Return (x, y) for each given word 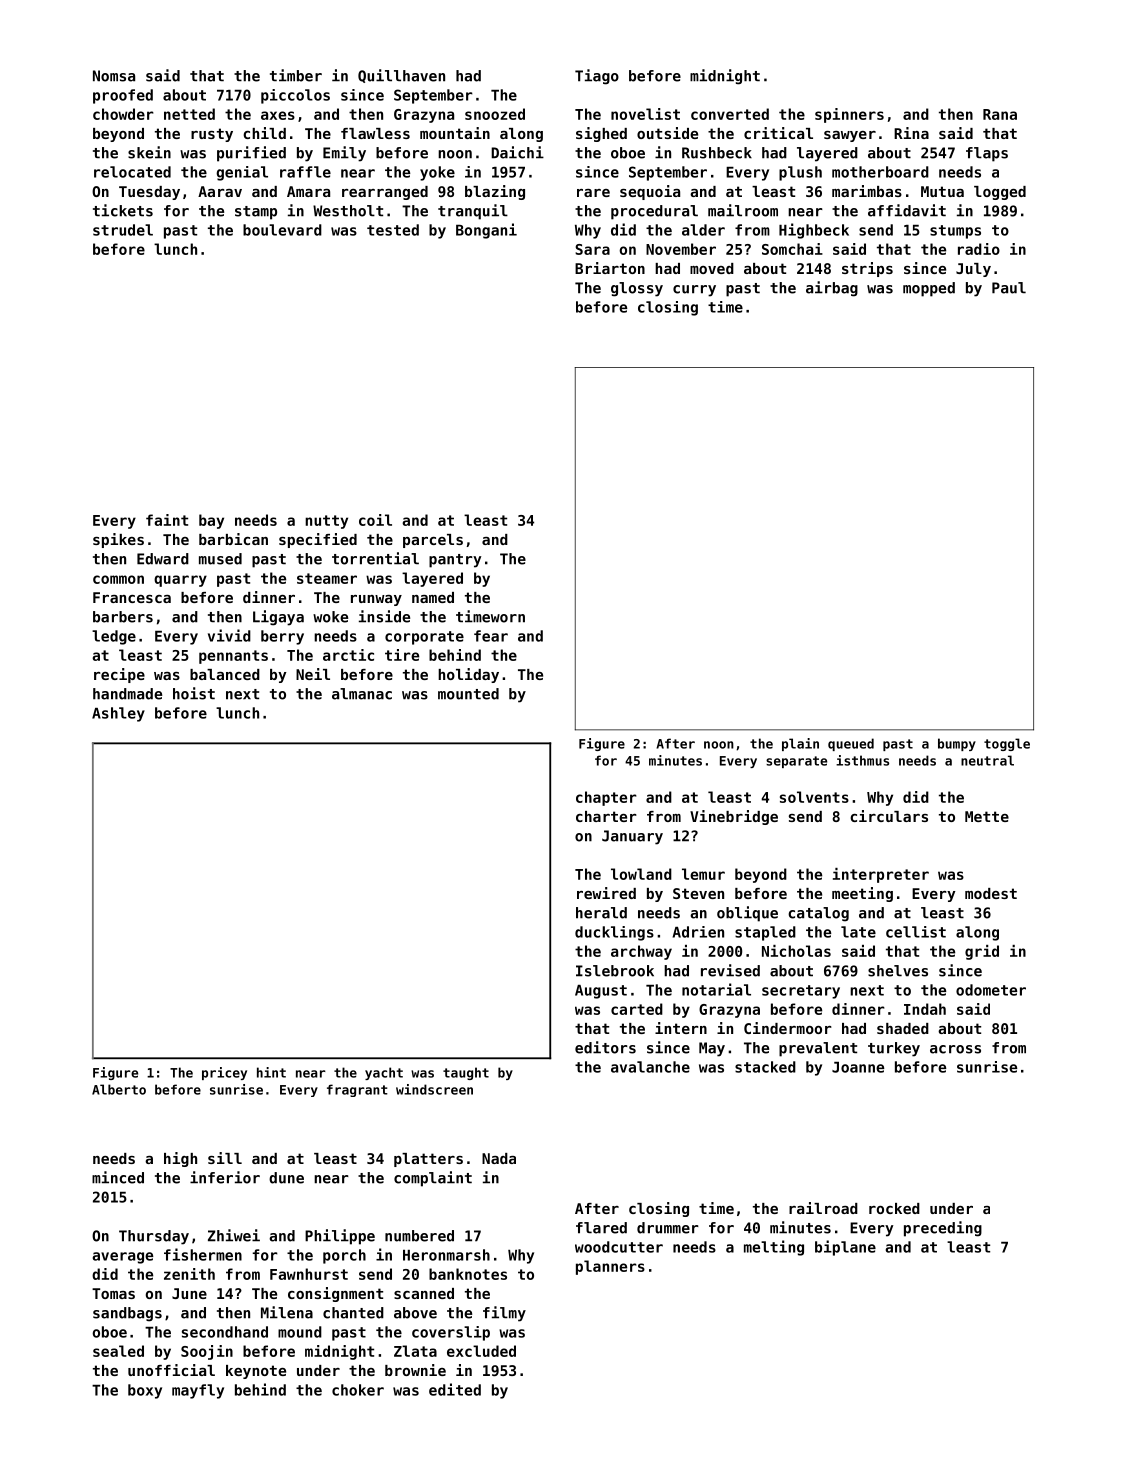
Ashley (118, 714)
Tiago (597, 77)
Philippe (340, 1237)
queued (851, 744)
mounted (468, 694)
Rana (1000, 114)
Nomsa (114, 76)
